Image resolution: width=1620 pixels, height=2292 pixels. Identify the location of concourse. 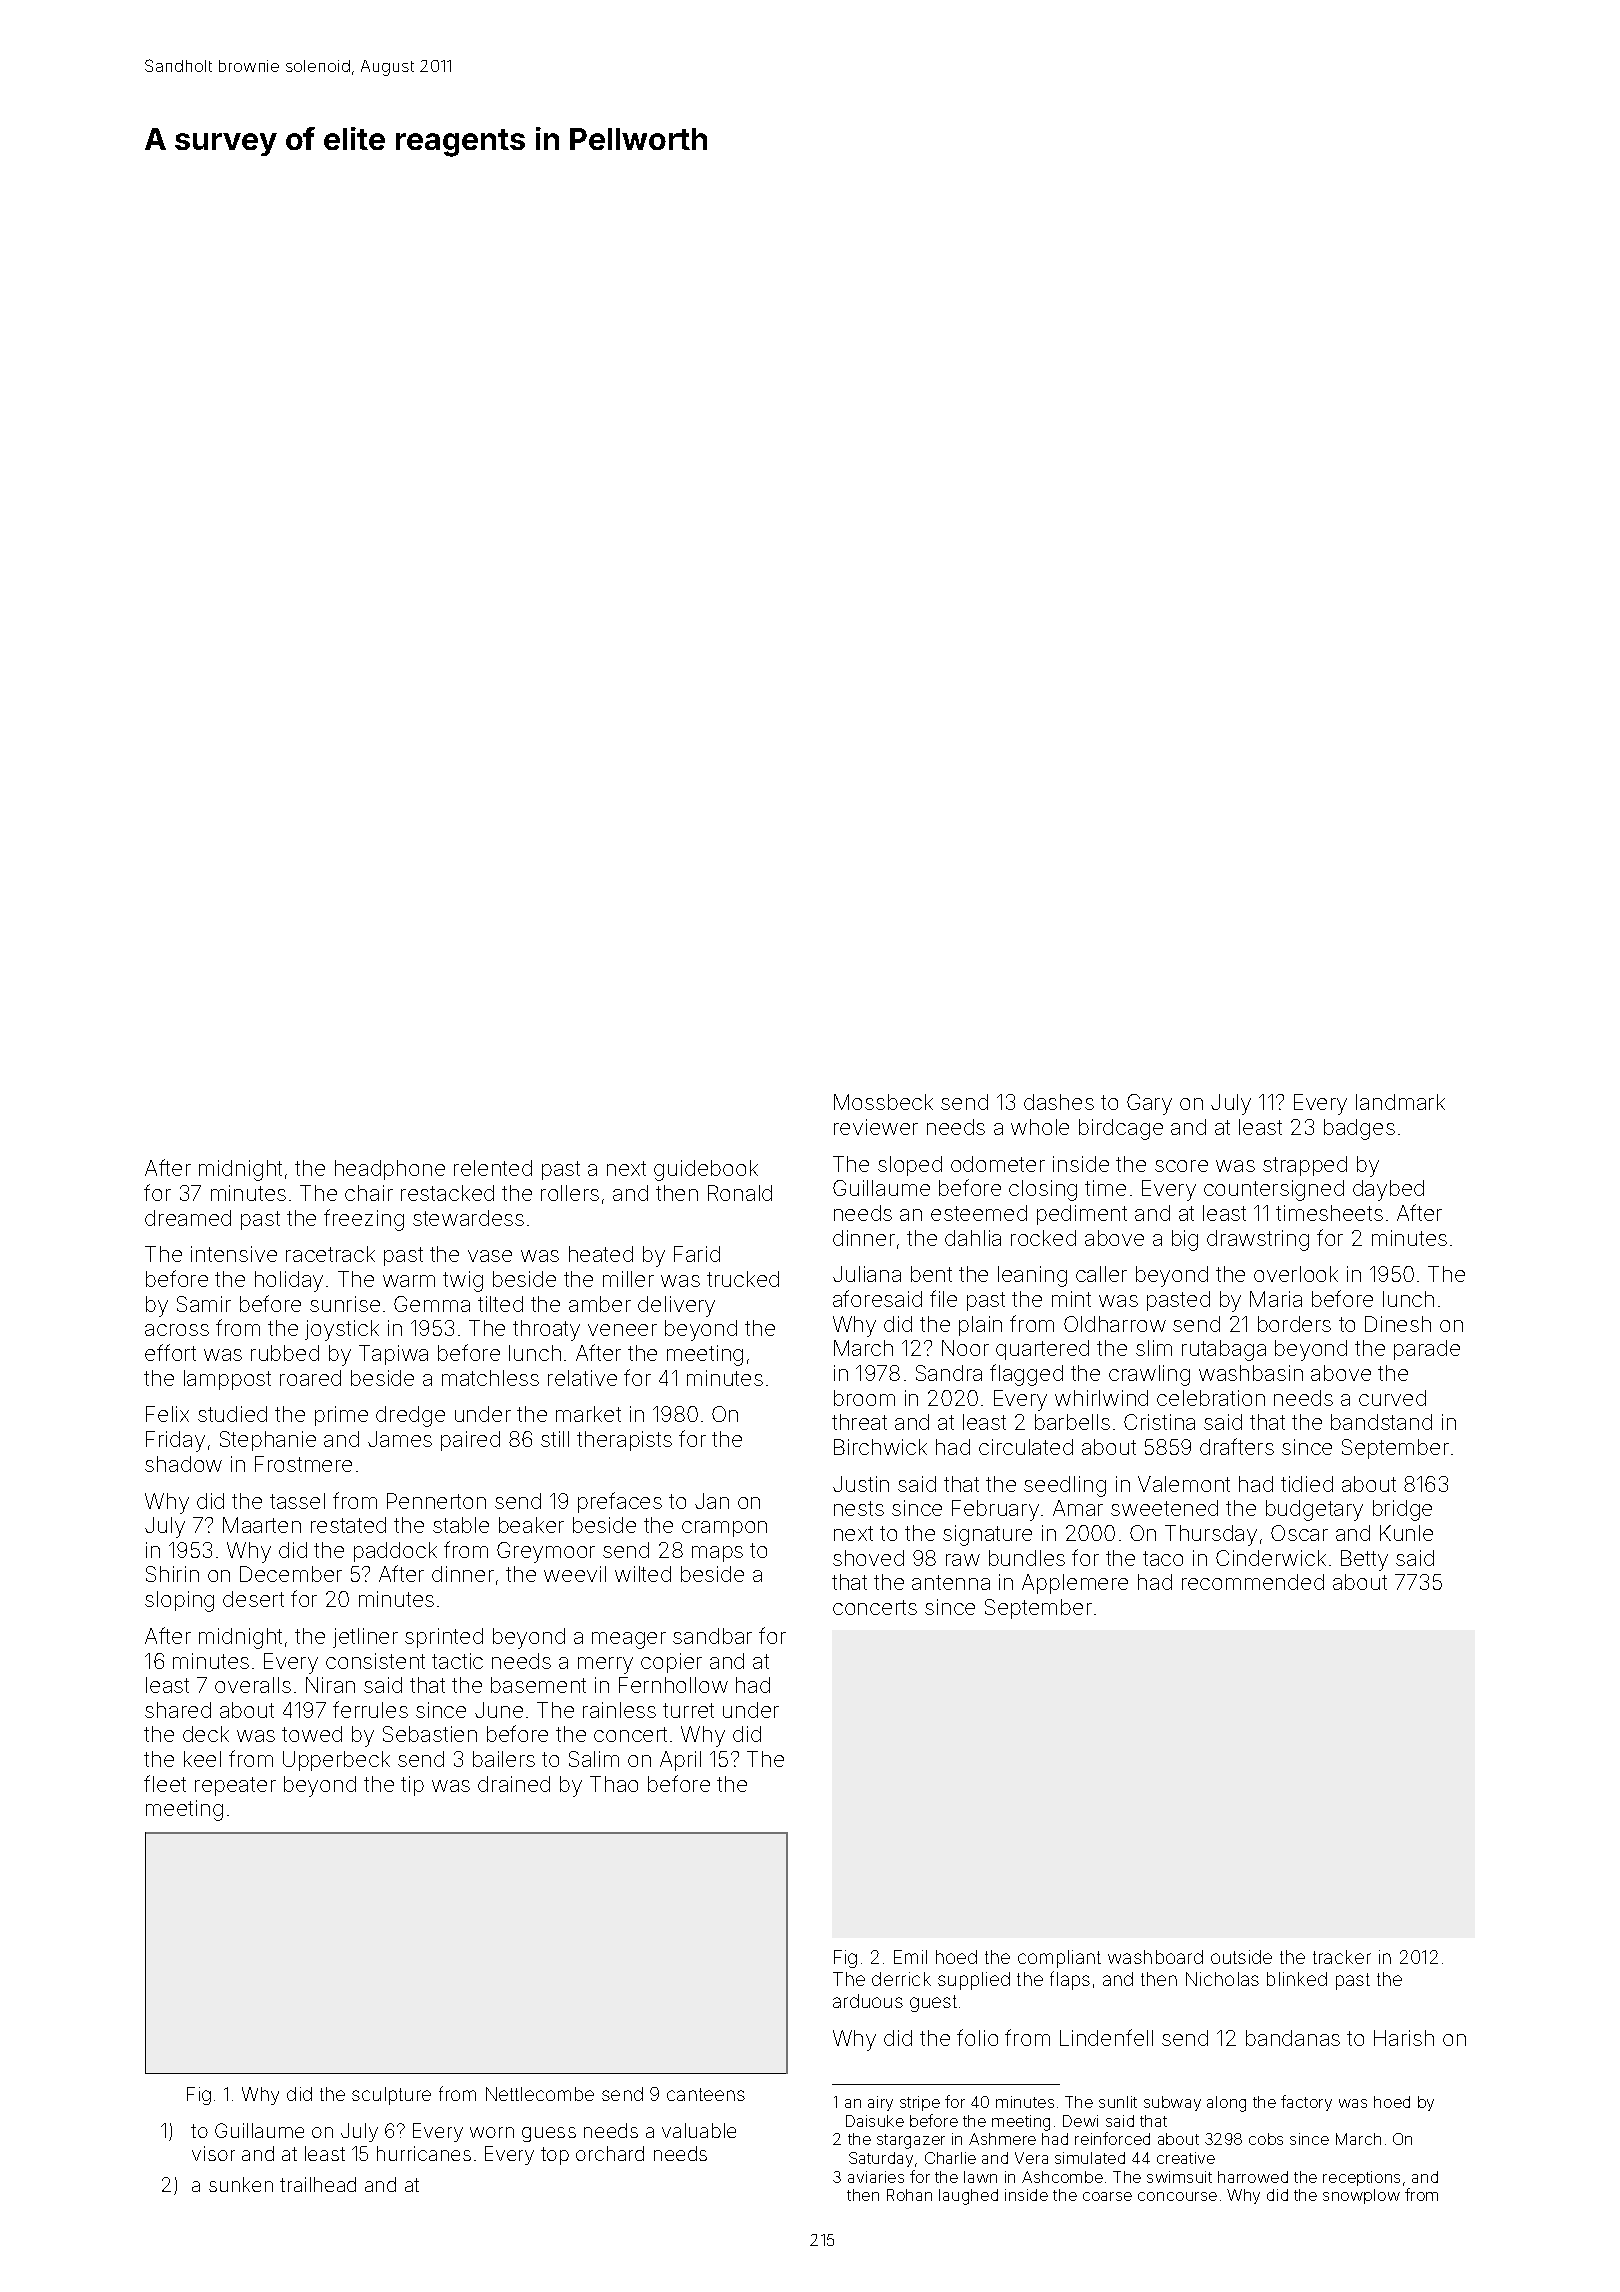
(1177, 2196).
